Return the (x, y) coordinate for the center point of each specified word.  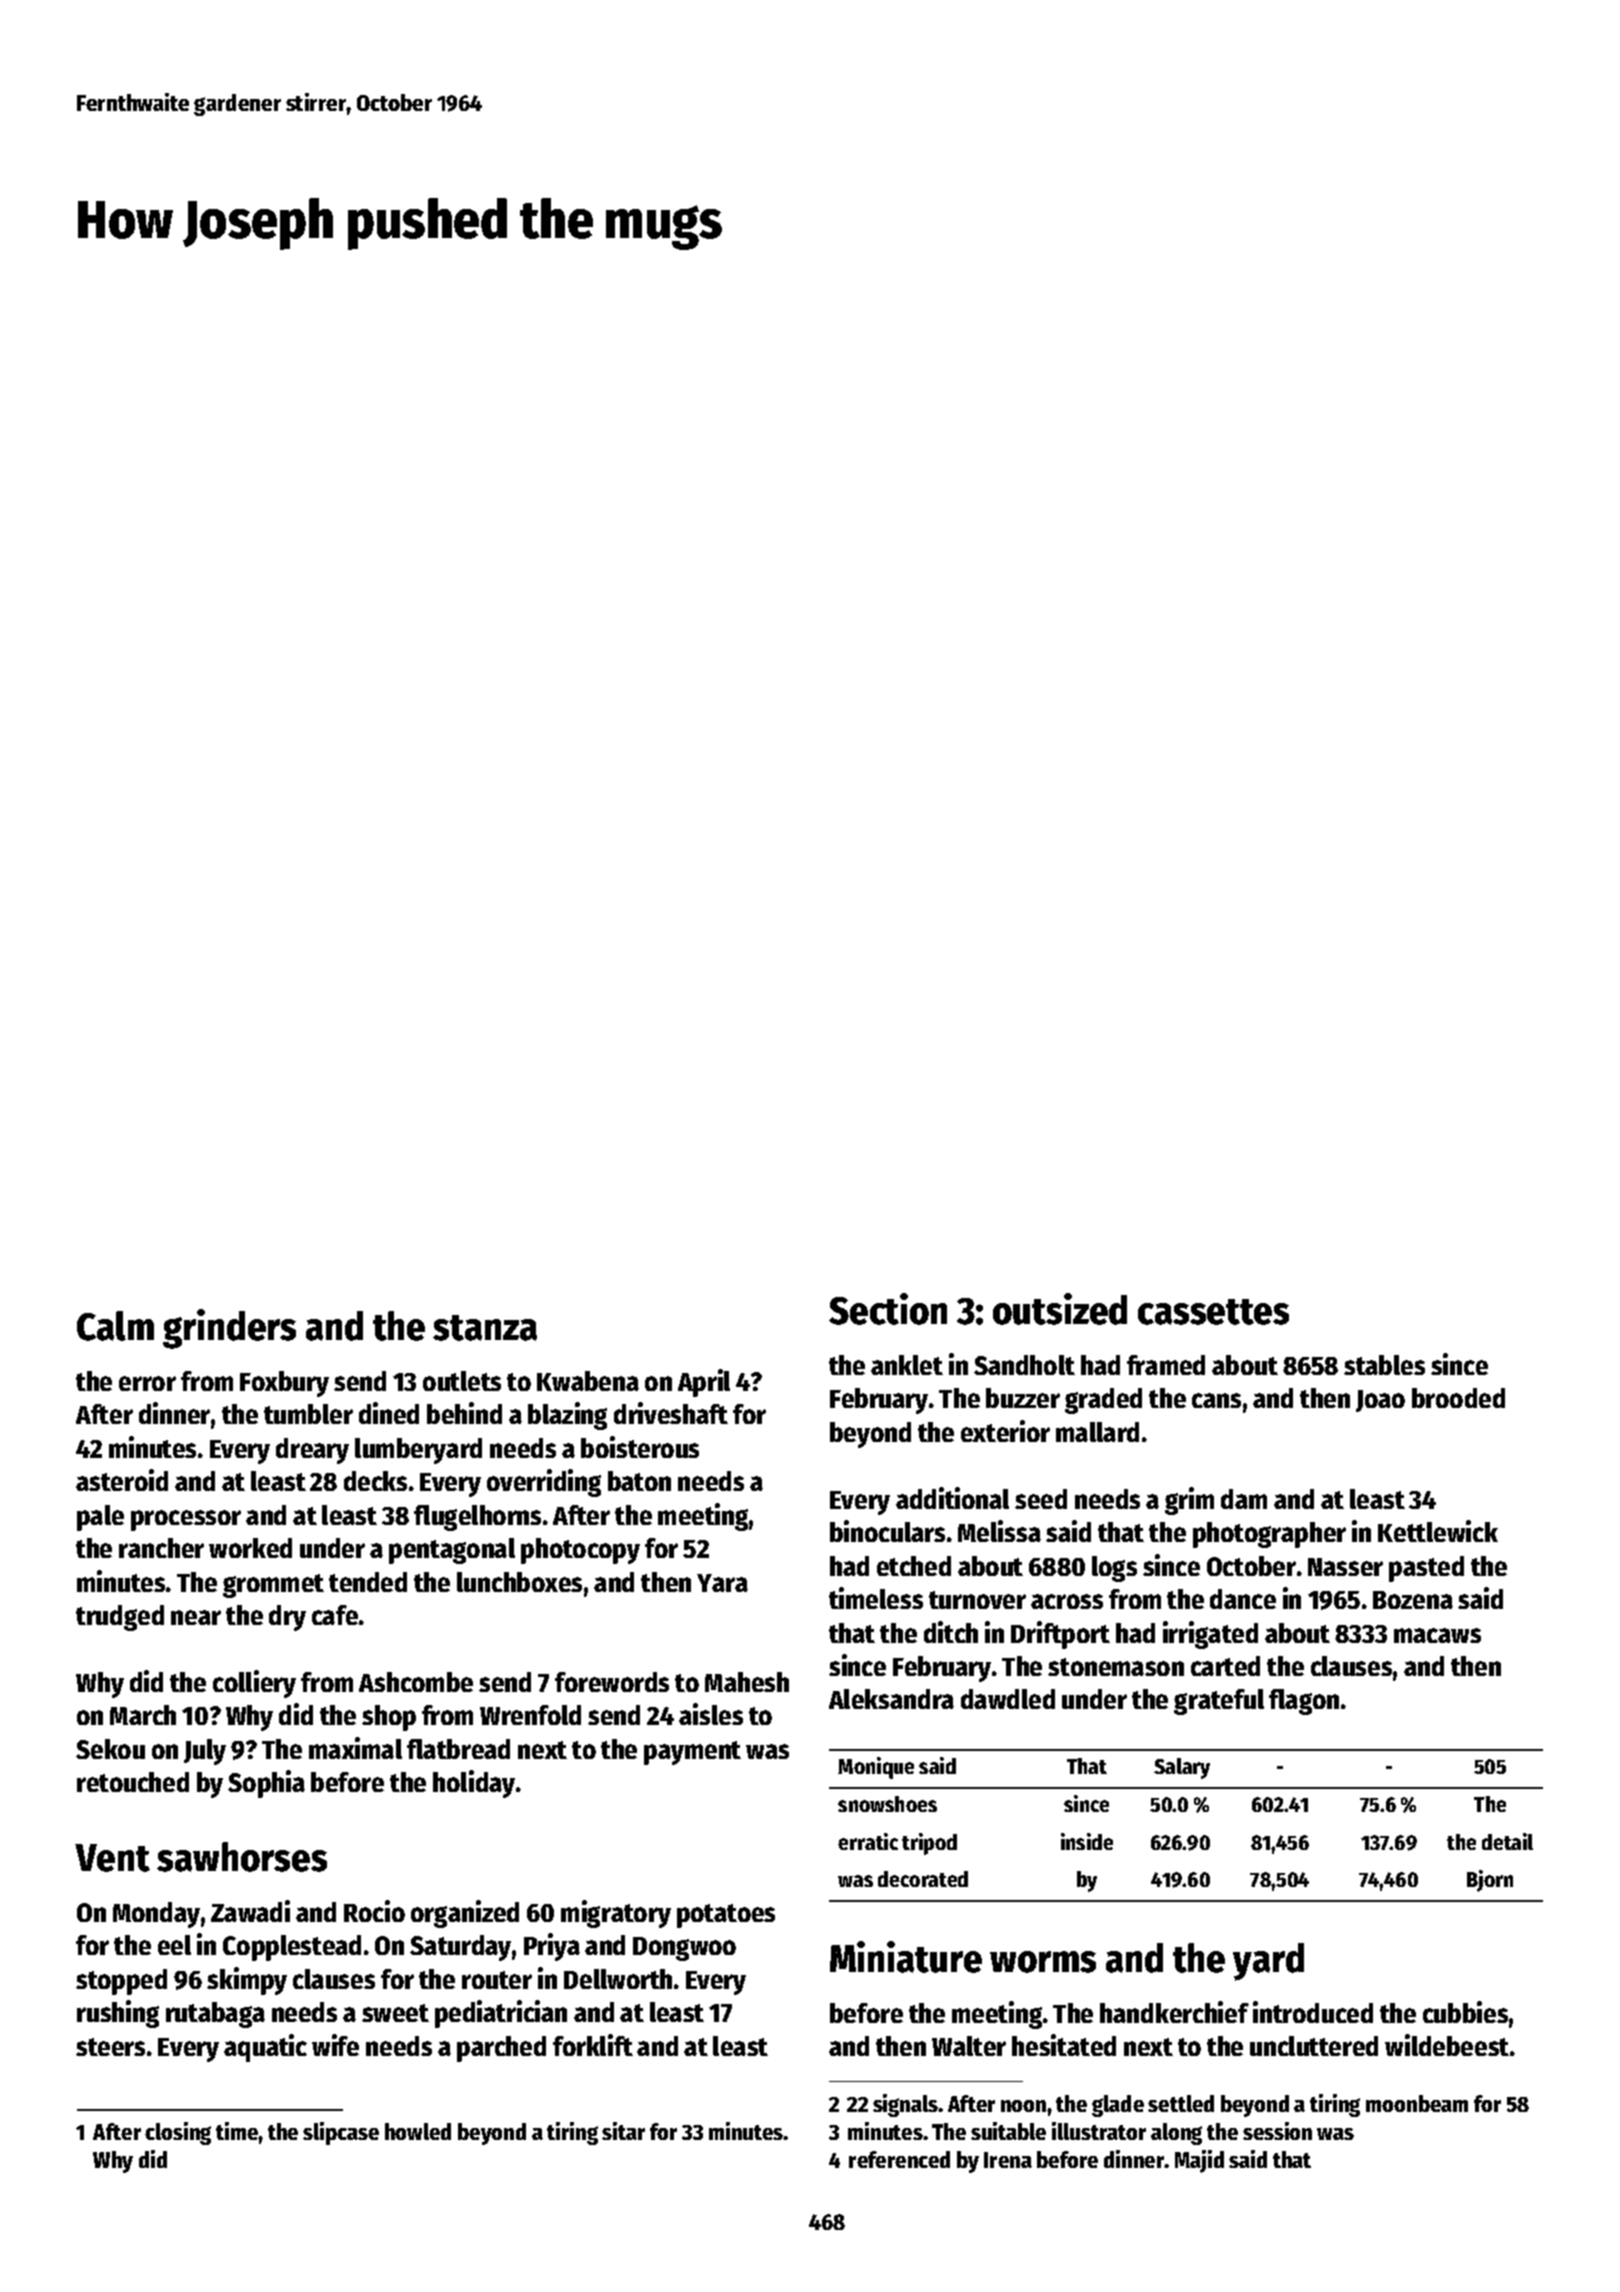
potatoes (726, 1916)
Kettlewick (1438, 1531)
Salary (1182, 1768)
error (147, 1383)
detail (1507, 1841)
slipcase (341, 2133)
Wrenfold (530, 1715)
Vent (112, 1858)
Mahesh (747, 1682)
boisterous (640, 1447)
